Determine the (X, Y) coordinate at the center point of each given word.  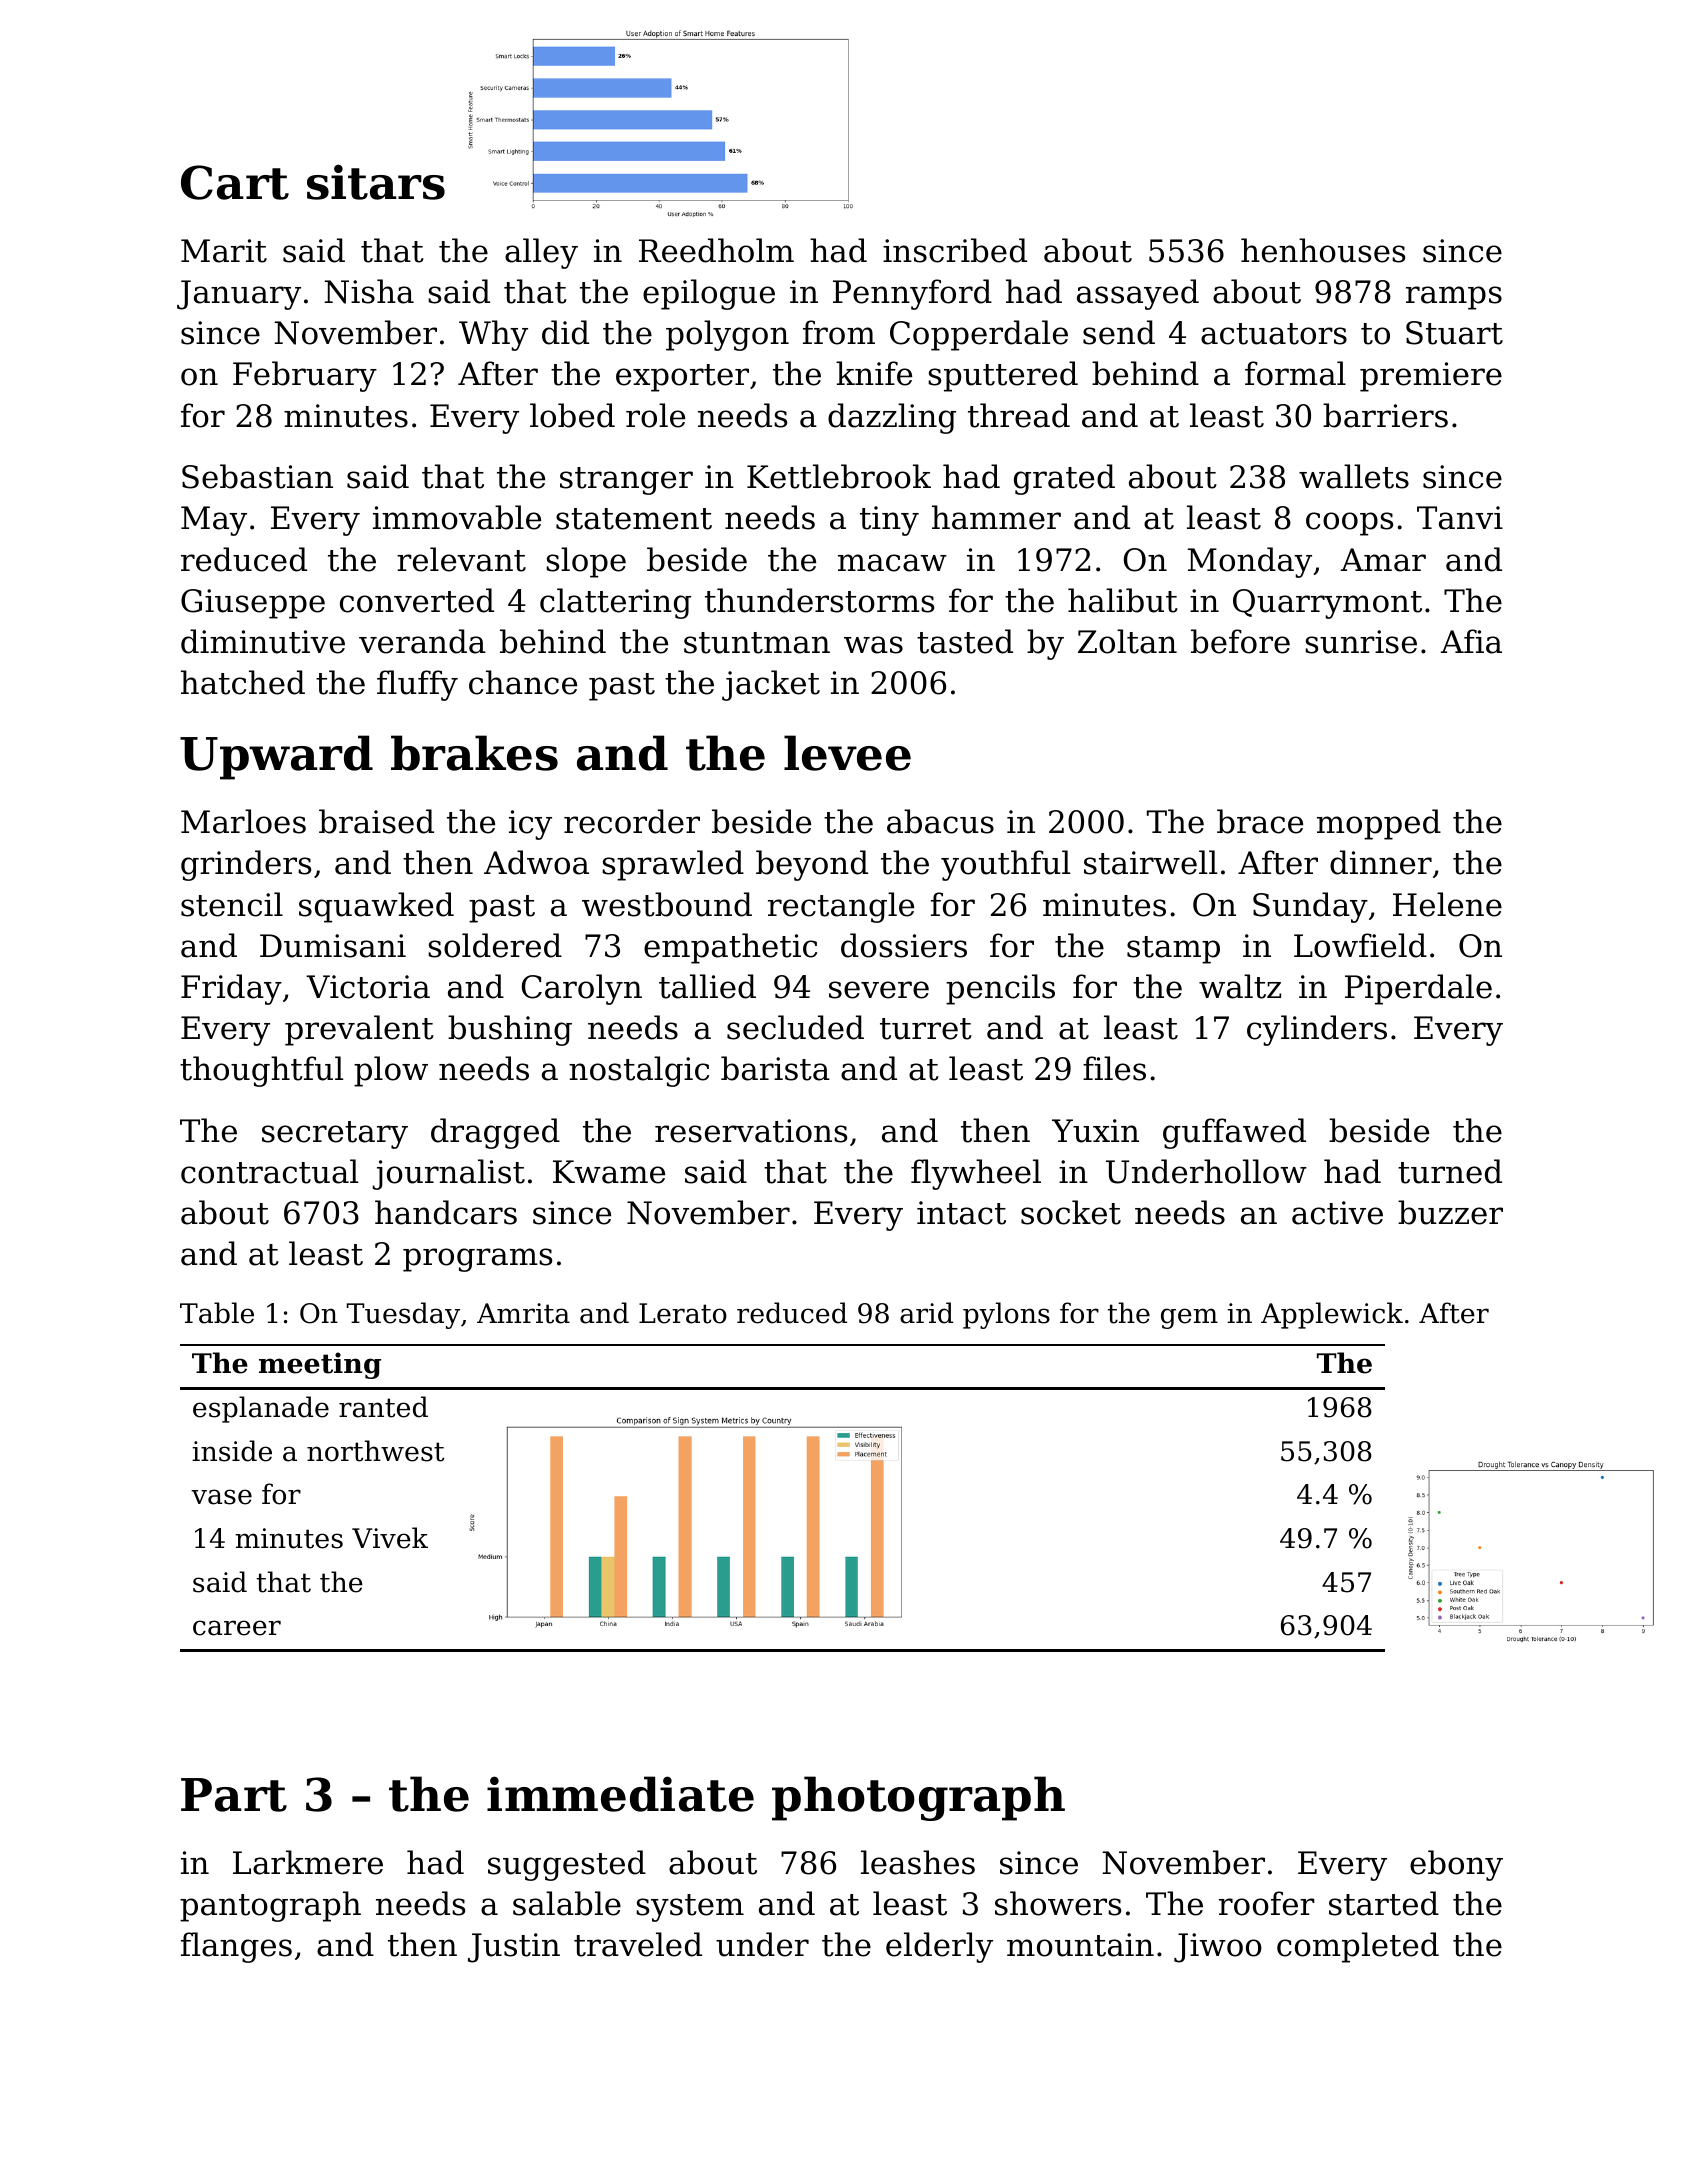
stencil (232, 904)
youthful (1005, 865)
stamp (1173, 950)
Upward (276, 757)
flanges (236, 1947)
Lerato (683, 1313)
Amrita (523, 1313)
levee (847, 753)
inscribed (955, 250)
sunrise (1361, 642)
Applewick (1332, 1315)
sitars (376, 182)
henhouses (1323, 250)
